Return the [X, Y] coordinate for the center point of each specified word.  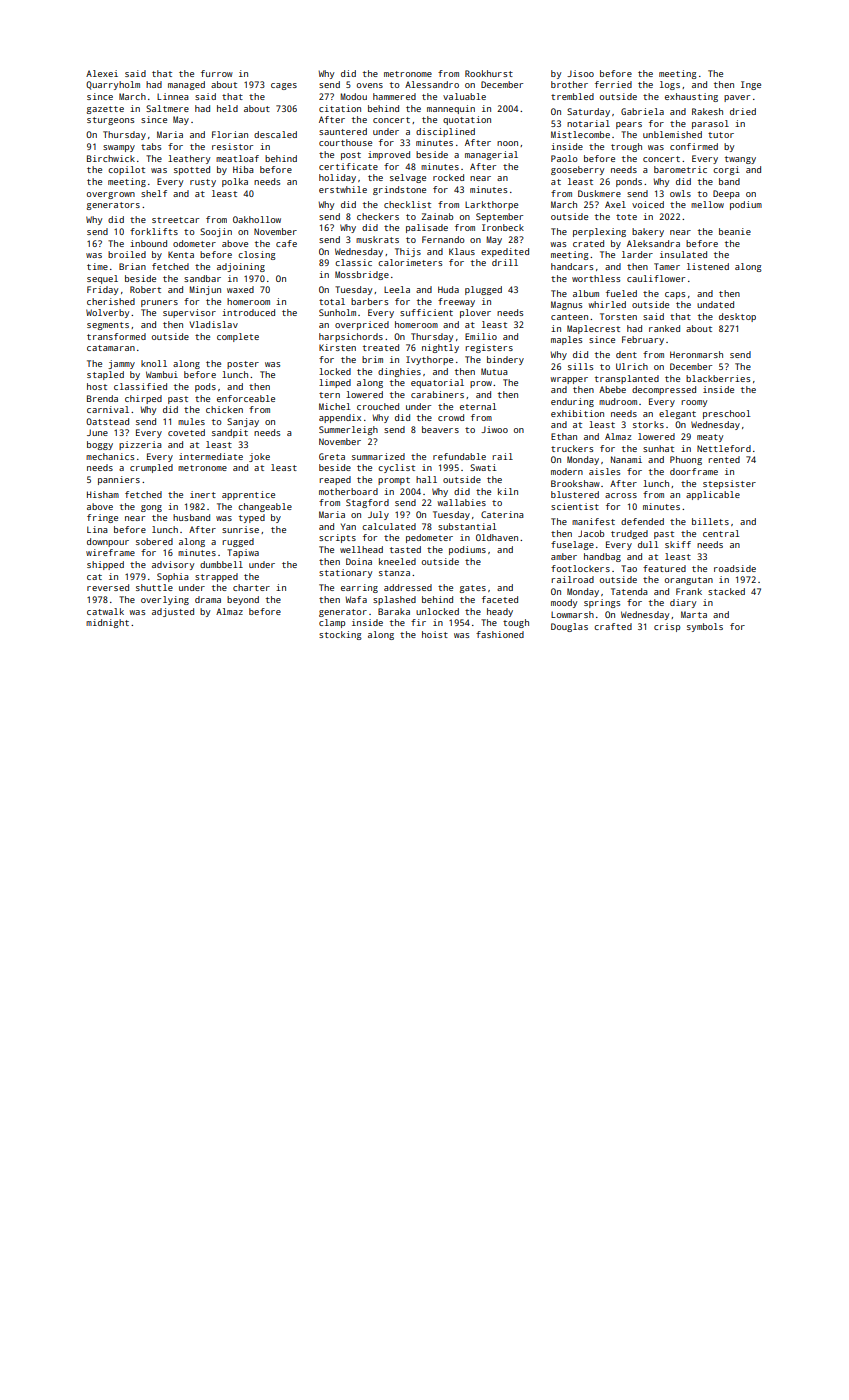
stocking [340, 635]
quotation [467, 120]
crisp [667, 627]
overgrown [111, 195]
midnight [107, 623]
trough [626, 147]
